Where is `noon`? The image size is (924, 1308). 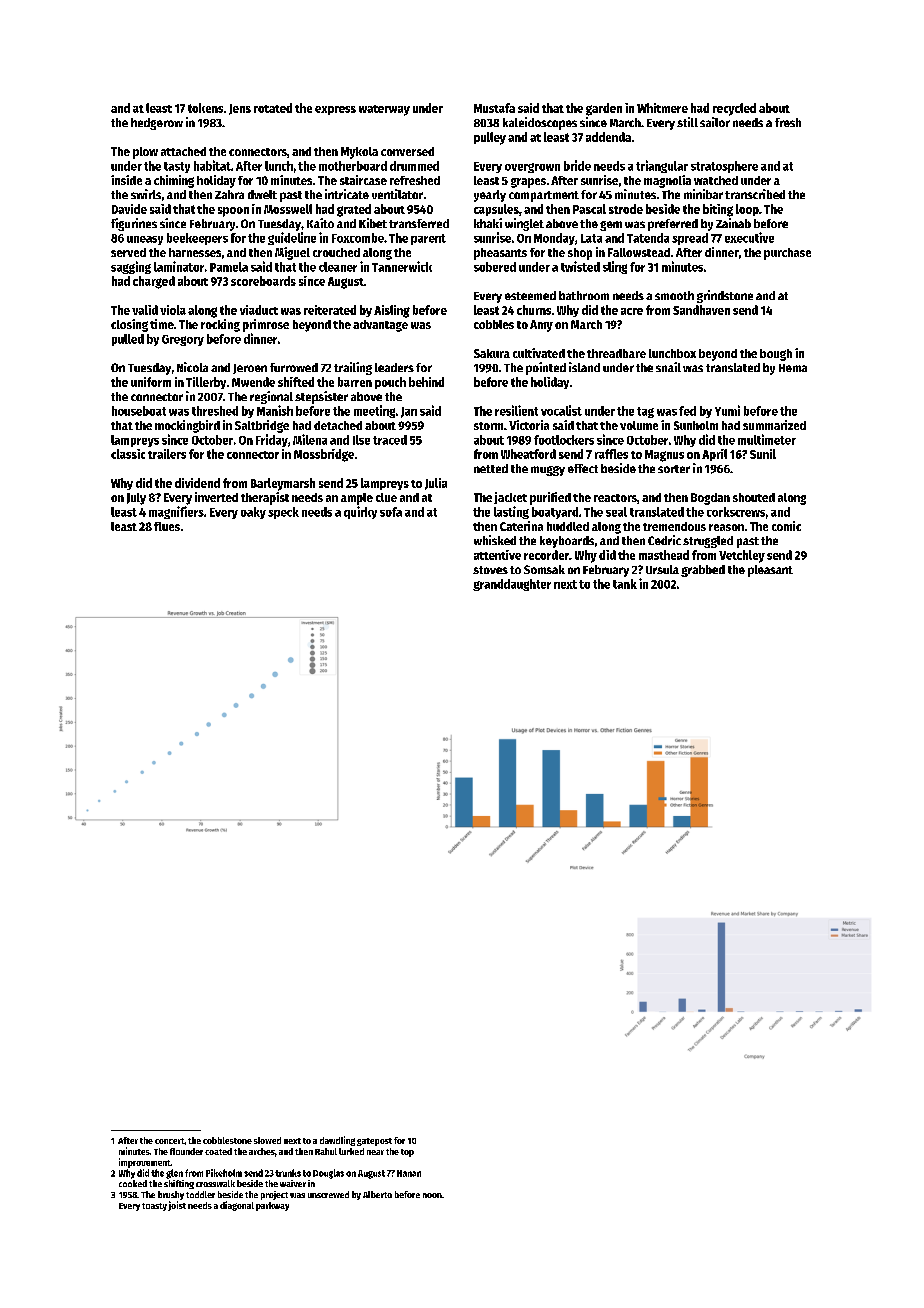
noon is located at coordinates (432, 1195).
